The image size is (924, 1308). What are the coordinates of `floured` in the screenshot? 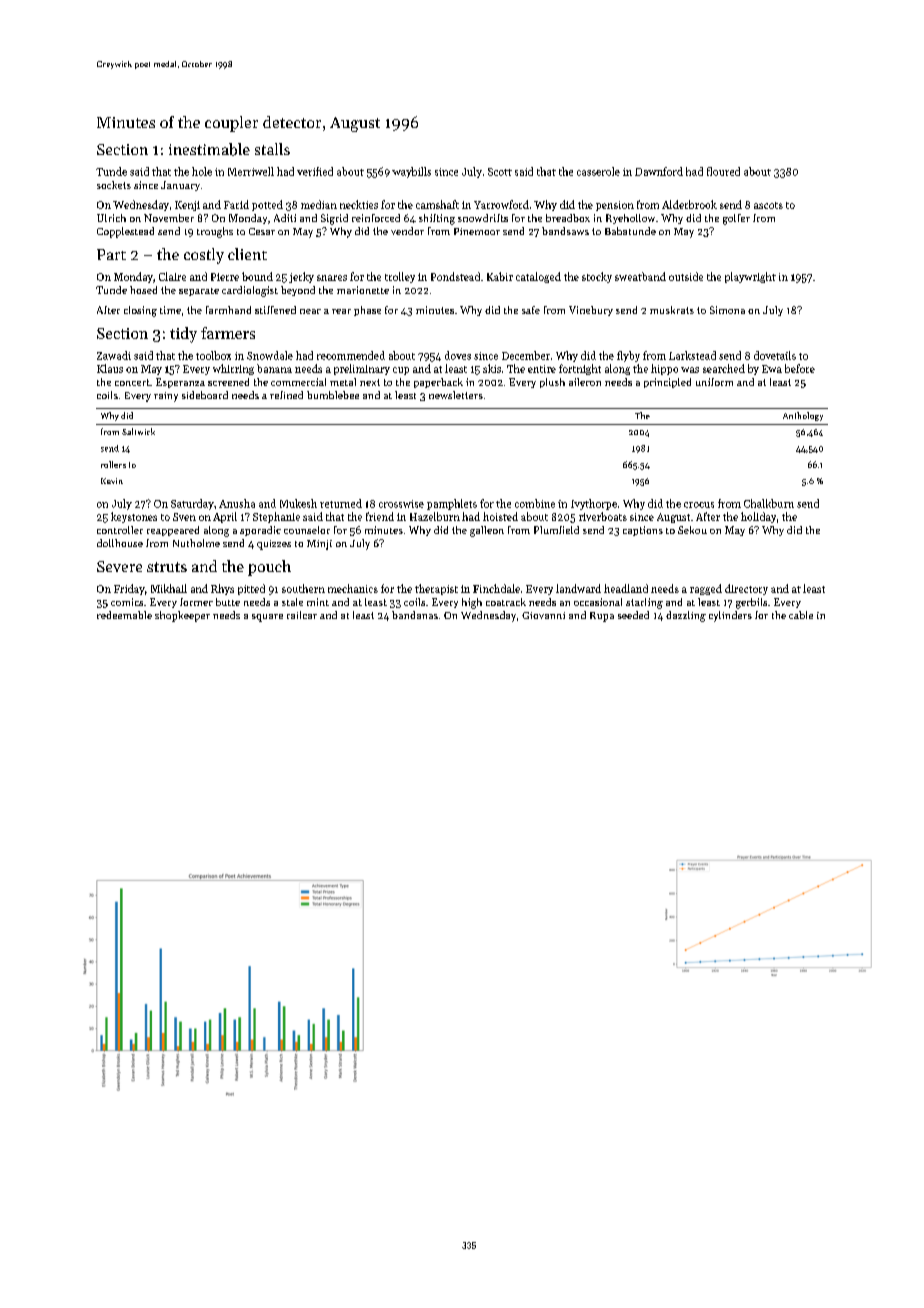 It's located at (723, 171).
